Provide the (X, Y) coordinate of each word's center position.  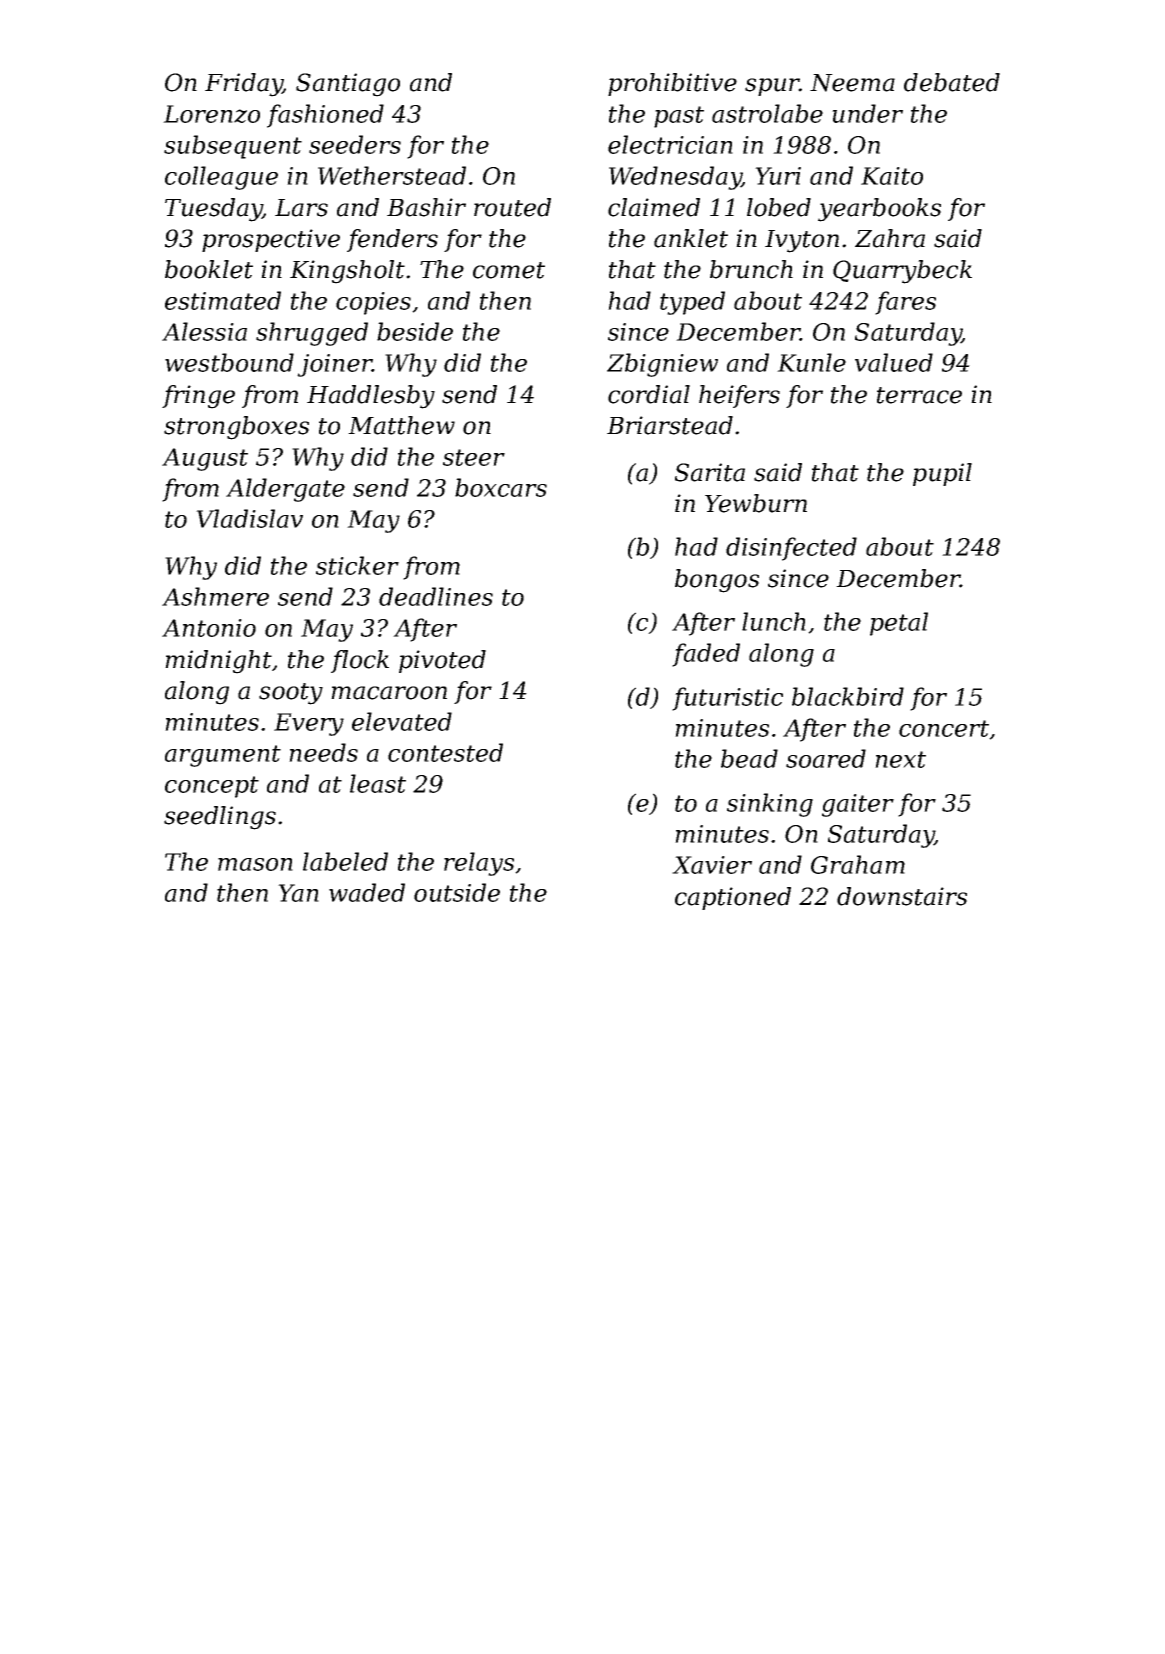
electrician (670, 144)
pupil (942, 474)
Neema (852, 83)
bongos (717, 581)
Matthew (401, 425)
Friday (244, 85)
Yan (298, 893)
